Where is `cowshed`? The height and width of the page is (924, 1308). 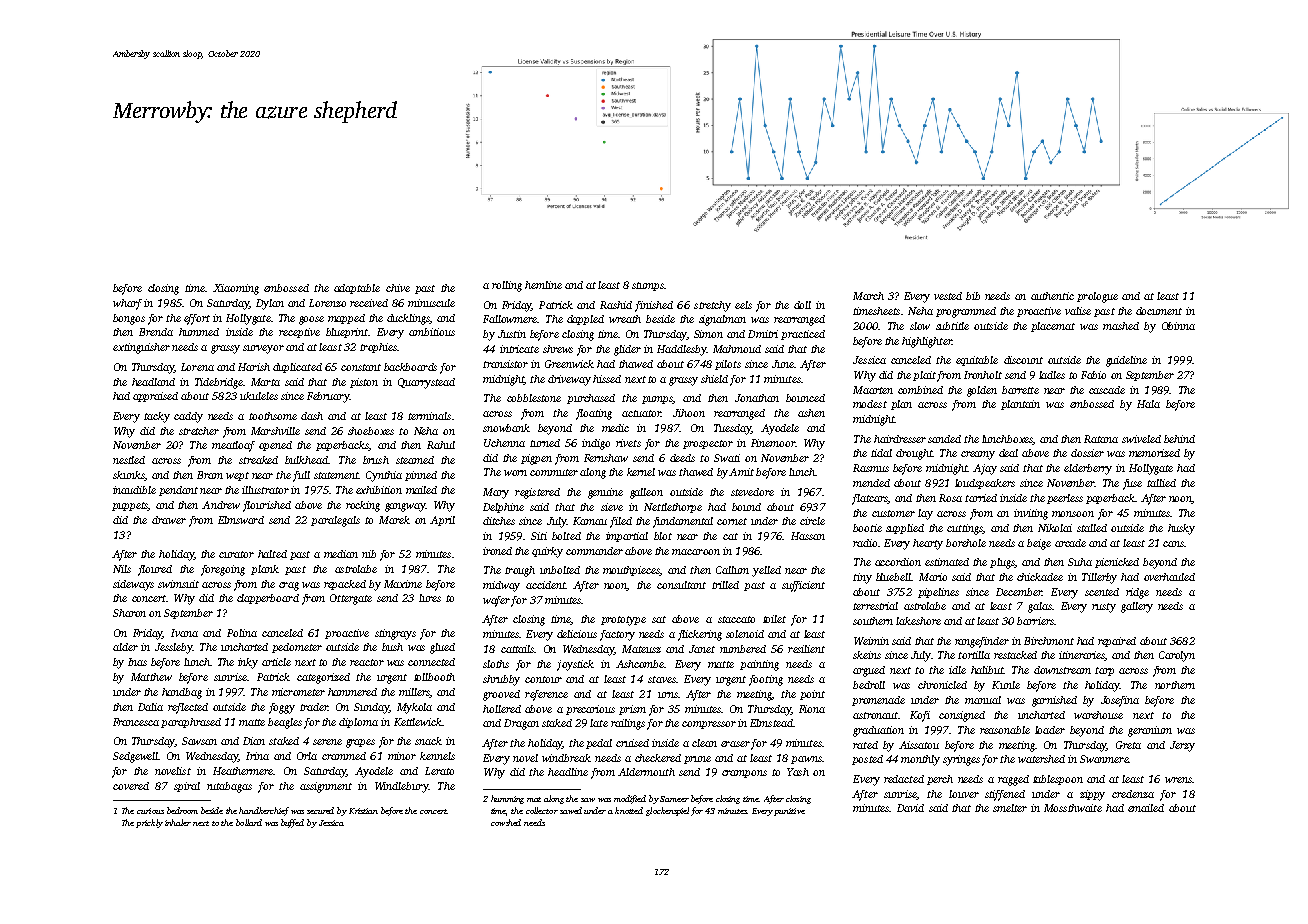
cowshed is located at coordinates (506, 822).
